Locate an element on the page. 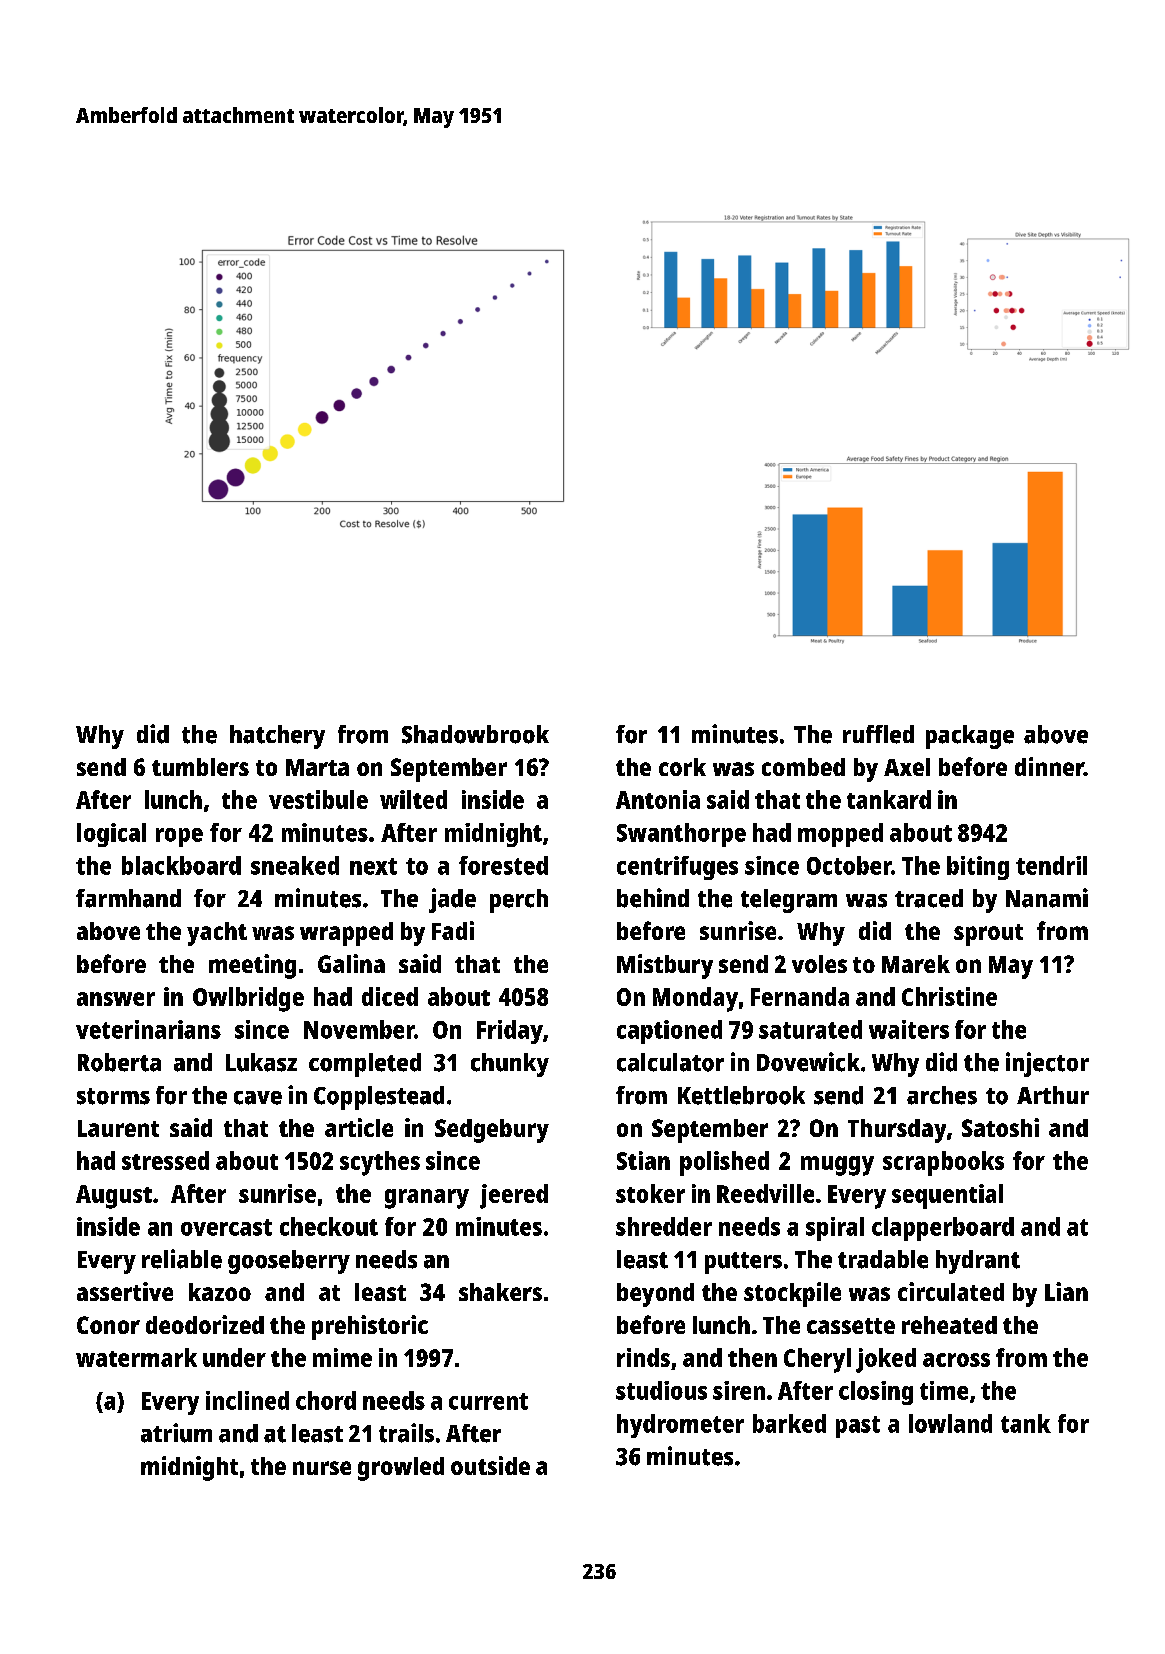  ruffled is located at coordinates (878, 734).
